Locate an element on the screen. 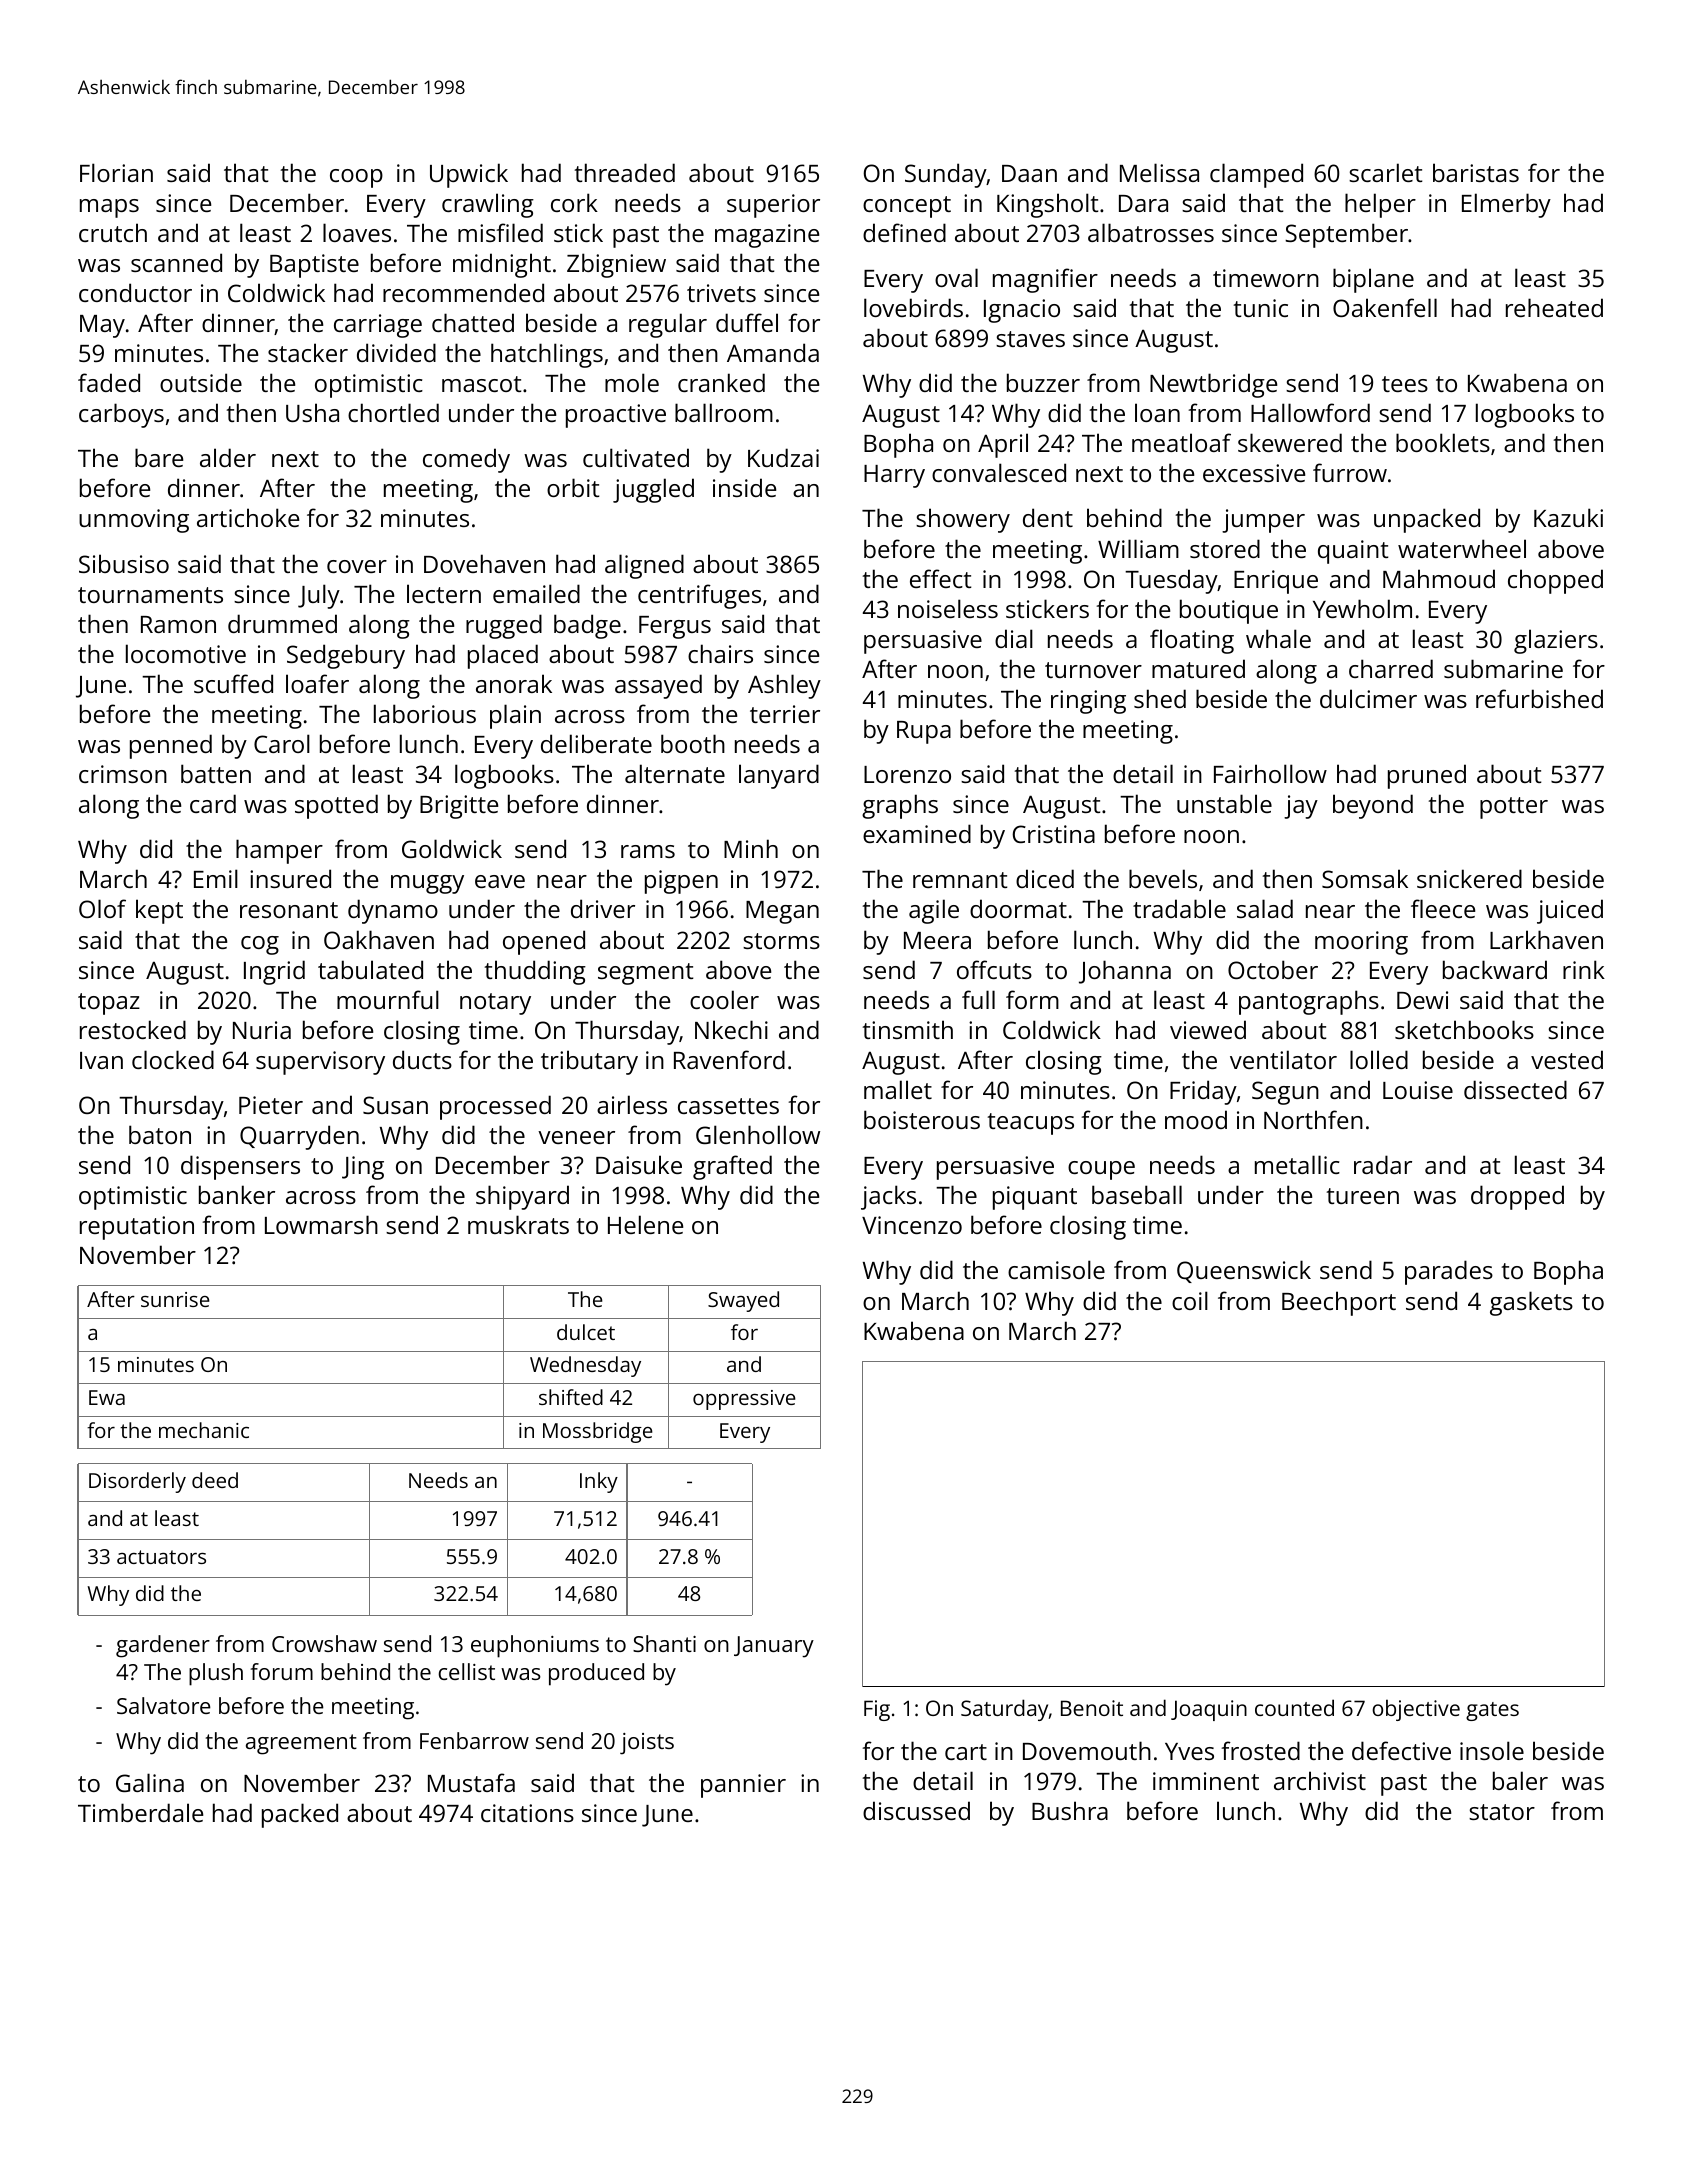  bevels is located at coordinates (1163, 878).
